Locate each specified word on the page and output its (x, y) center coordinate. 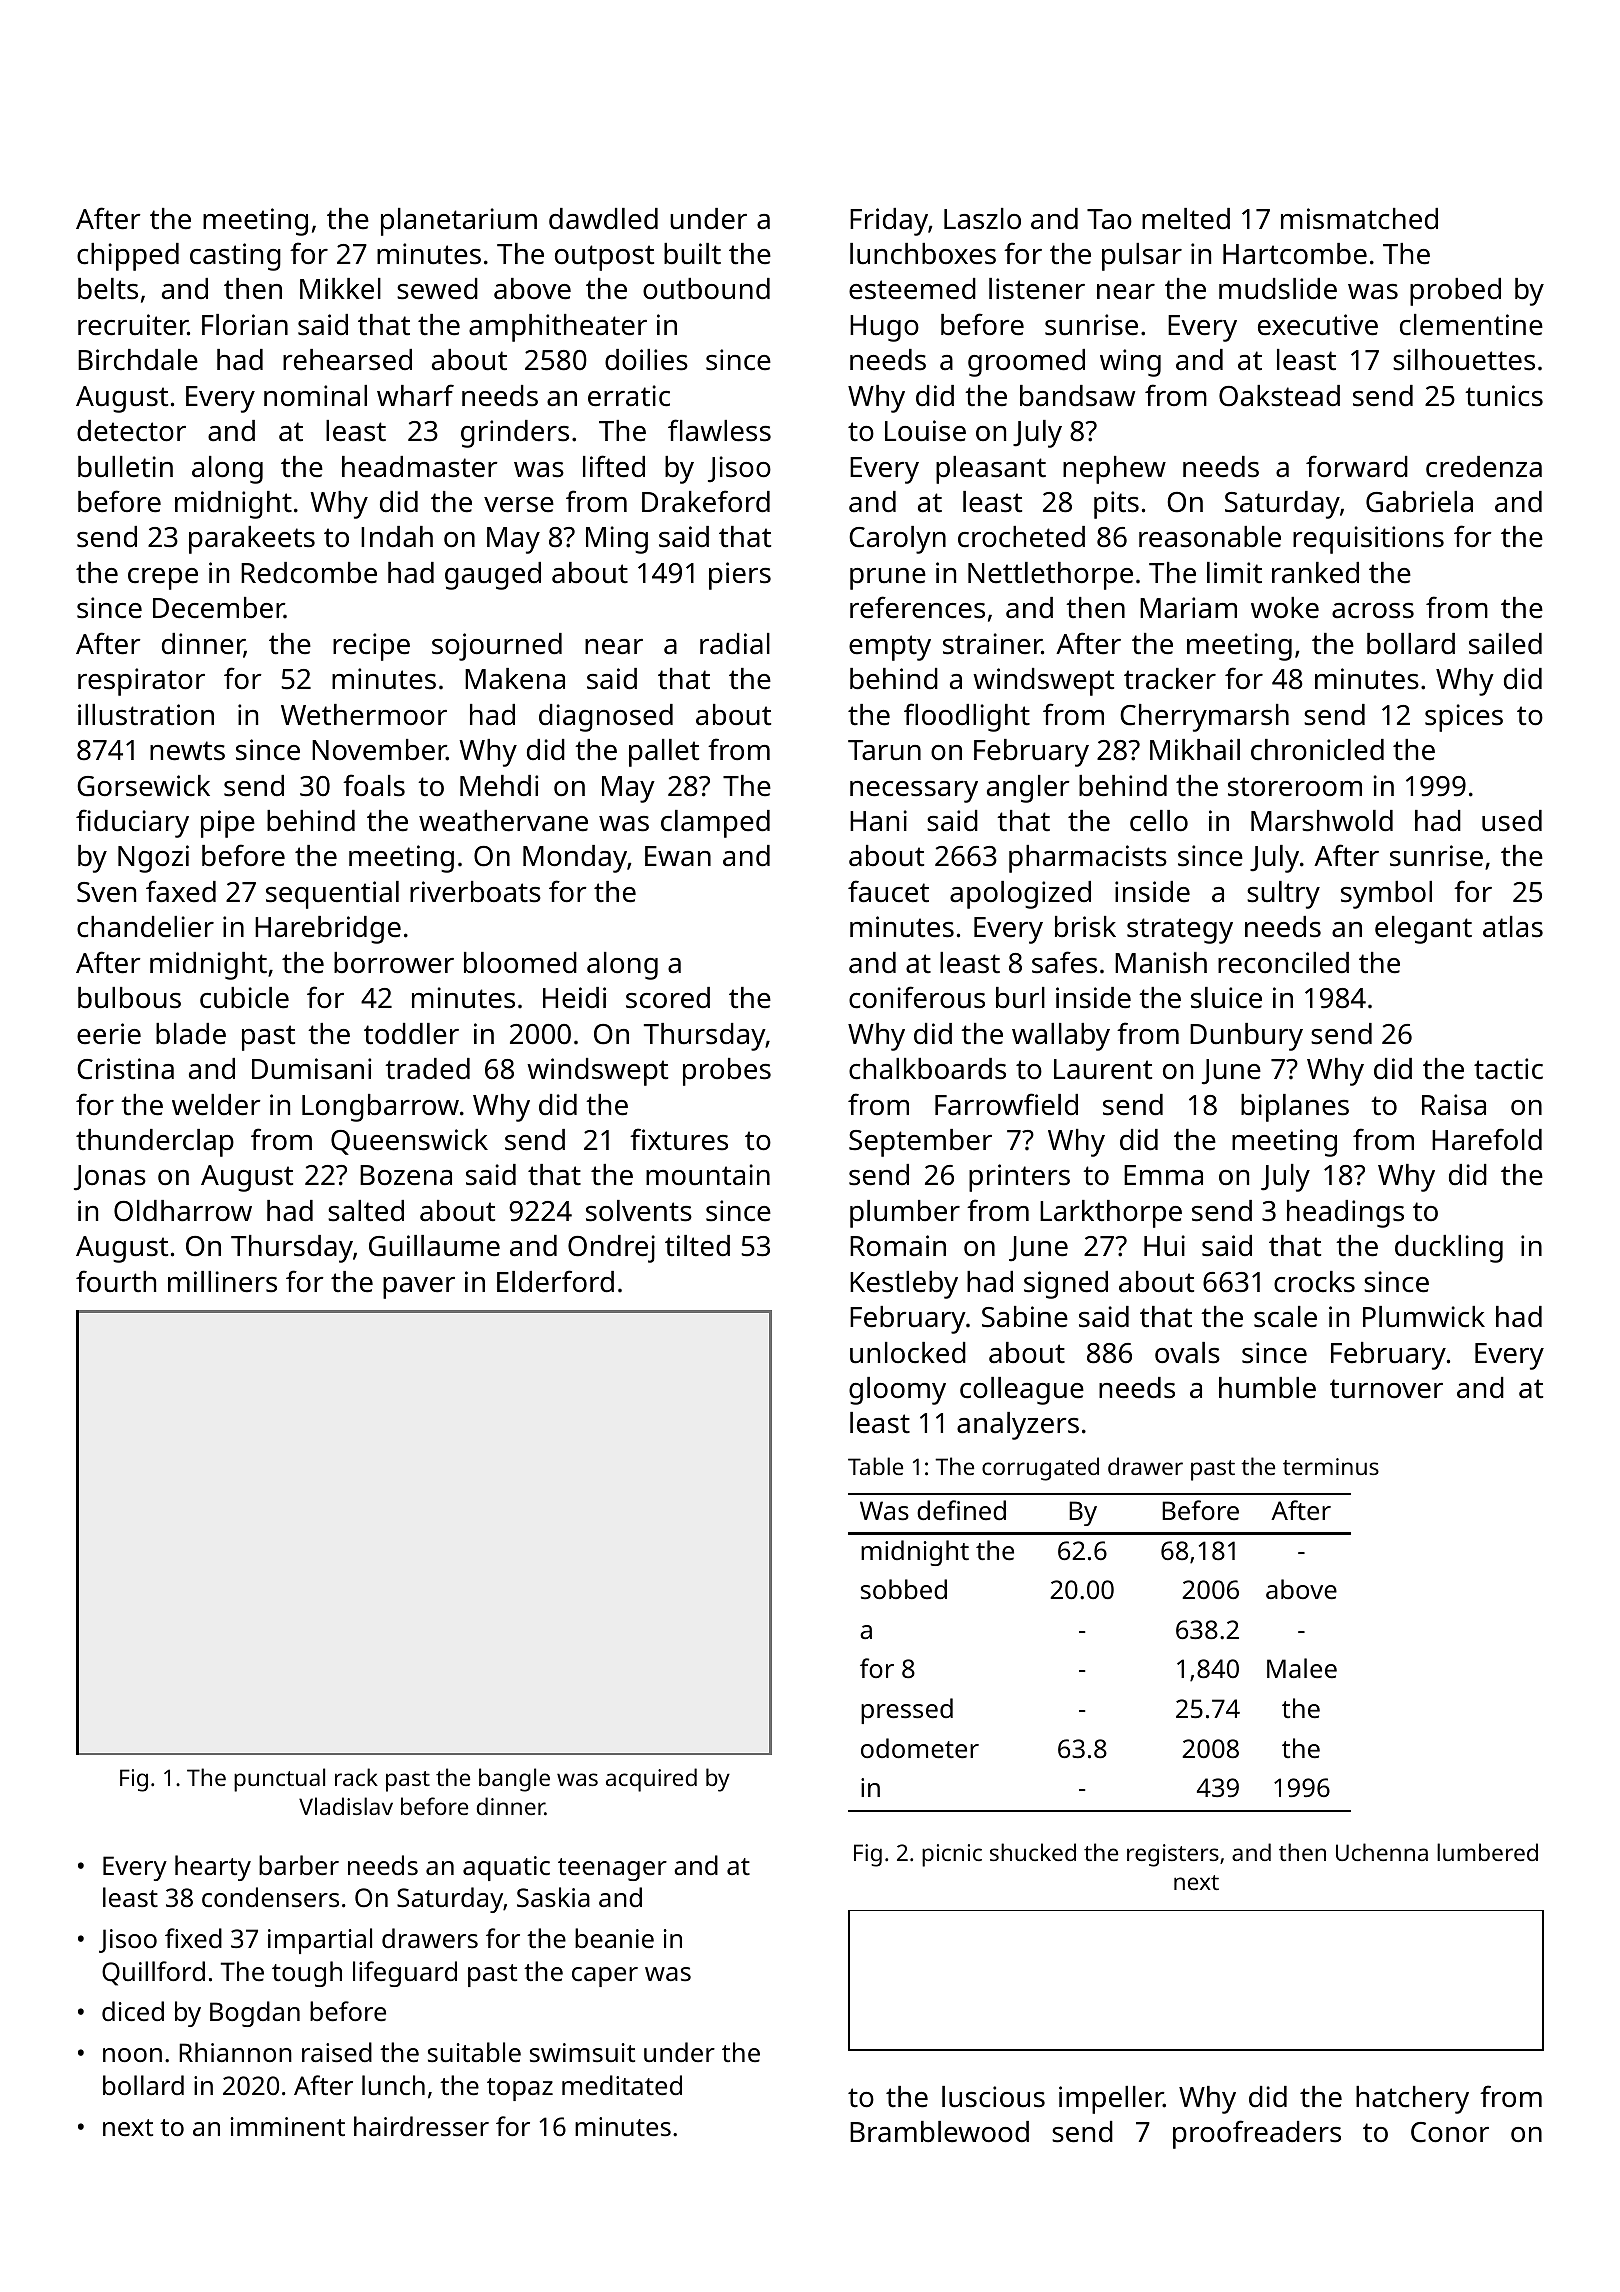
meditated (622, 2085)
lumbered (1487, 1852)
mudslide (1278, 289)
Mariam (1188, 608)
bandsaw (1077, 396)
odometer (920, 1748)
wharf (415, 395)
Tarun (884, 750)
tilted (697, 1246)
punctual (279, 1780)
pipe (228, 824)
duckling (1449, 1249)
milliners (222, 1282)
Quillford (153, 1973)
